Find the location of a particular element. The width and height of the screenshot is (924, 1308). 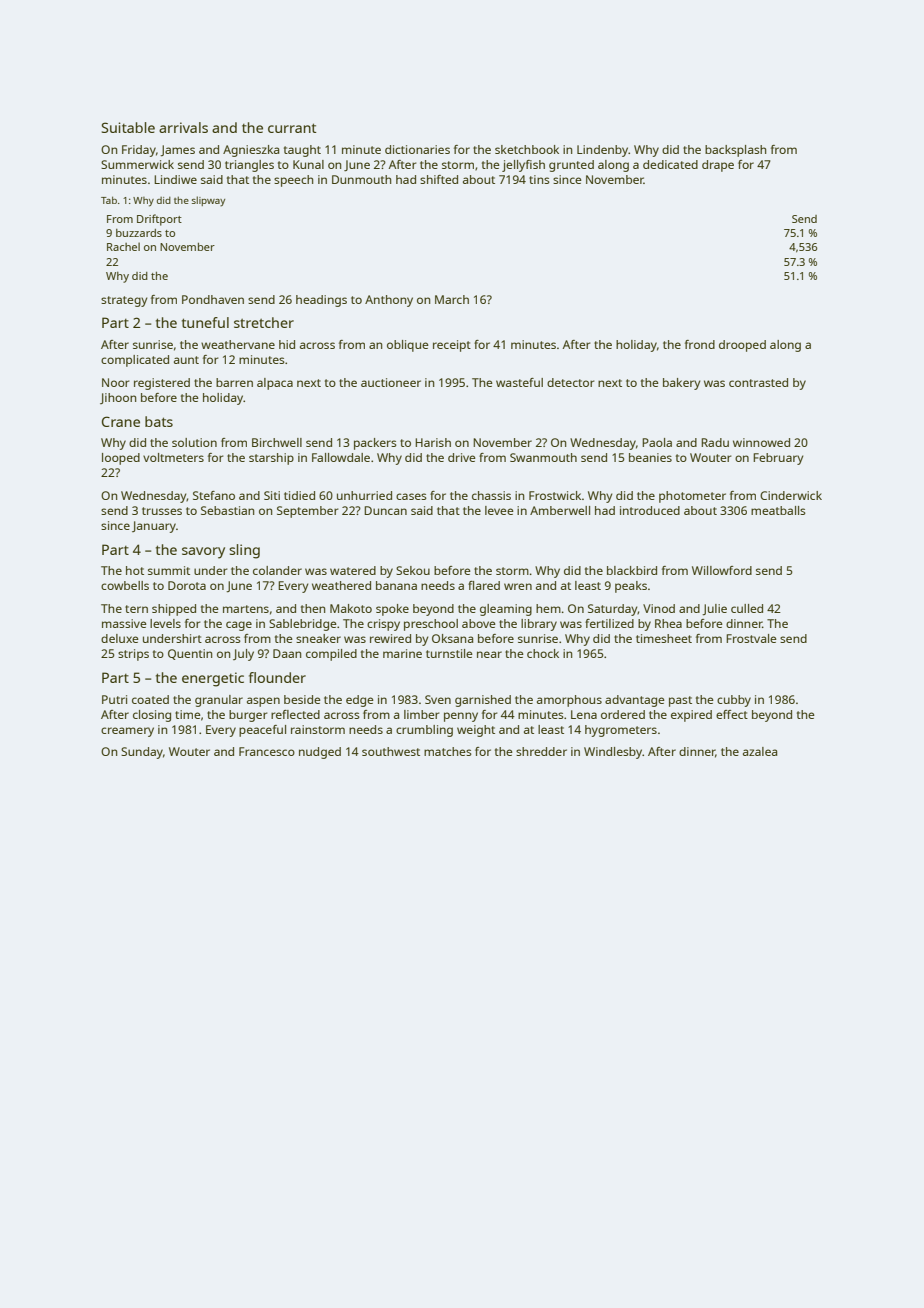

arrivals is located at coordinates (183, 127).
